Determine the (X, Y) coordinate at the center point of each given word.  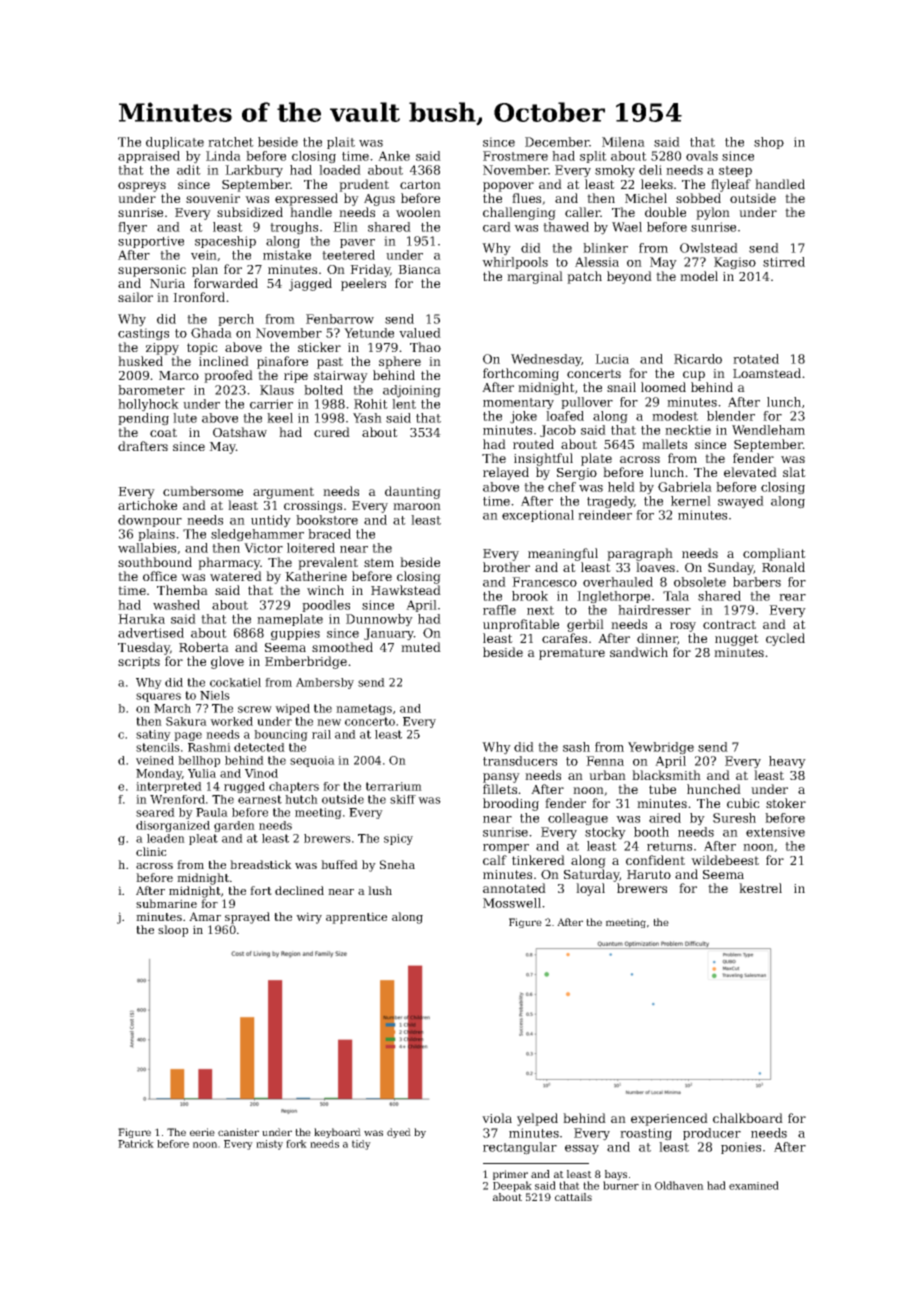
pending (143, 419)
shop (769, 143)
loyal (590, 889)
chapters (294, 787)
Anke (394, 156)
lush (380, 890)
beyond (629, 277)
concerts (594, 373)
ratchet (231, 142)
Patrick (136, 1144)
